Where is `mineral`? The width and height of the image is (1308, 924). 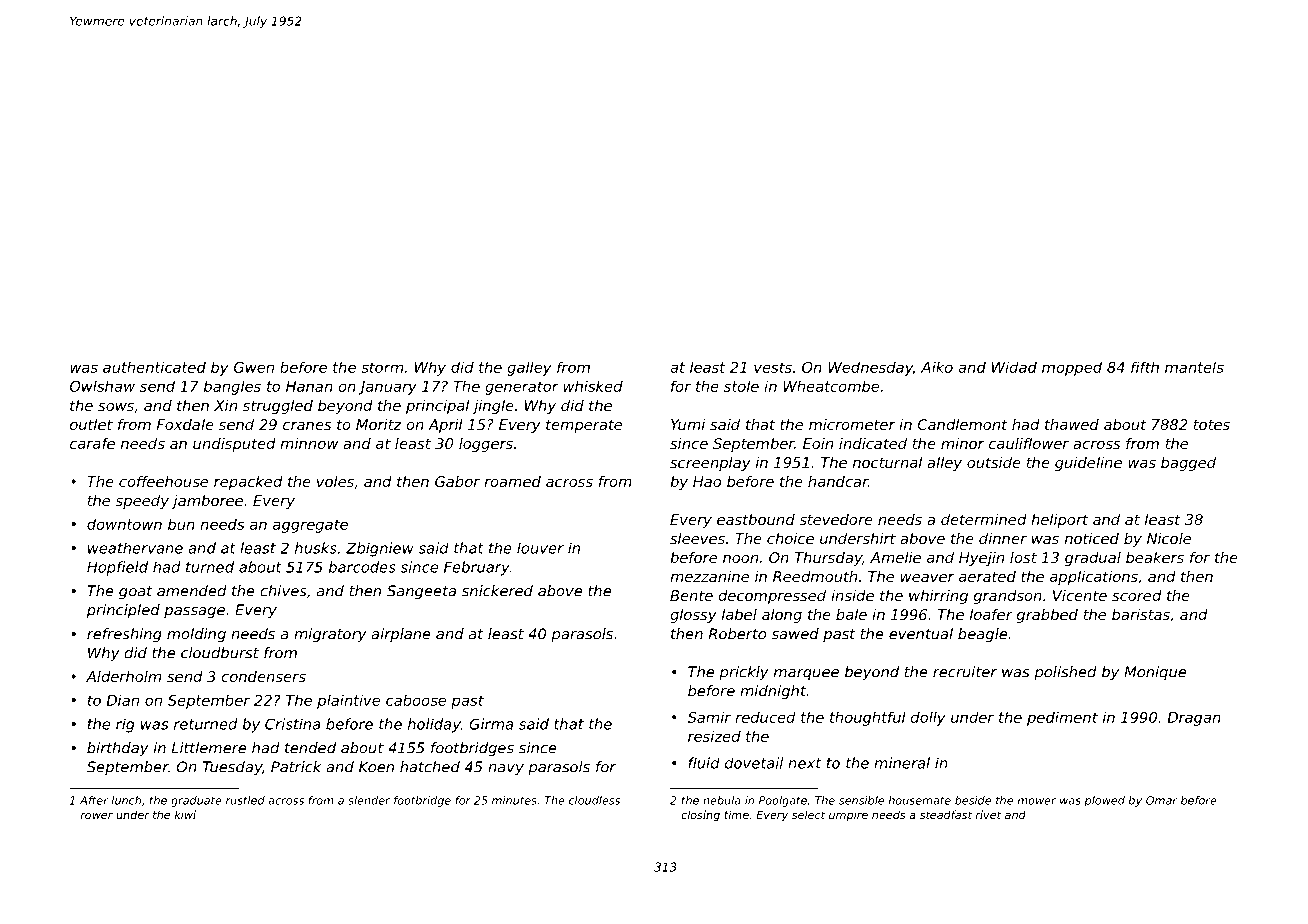
mineral is located at coordinates (902, 763).
